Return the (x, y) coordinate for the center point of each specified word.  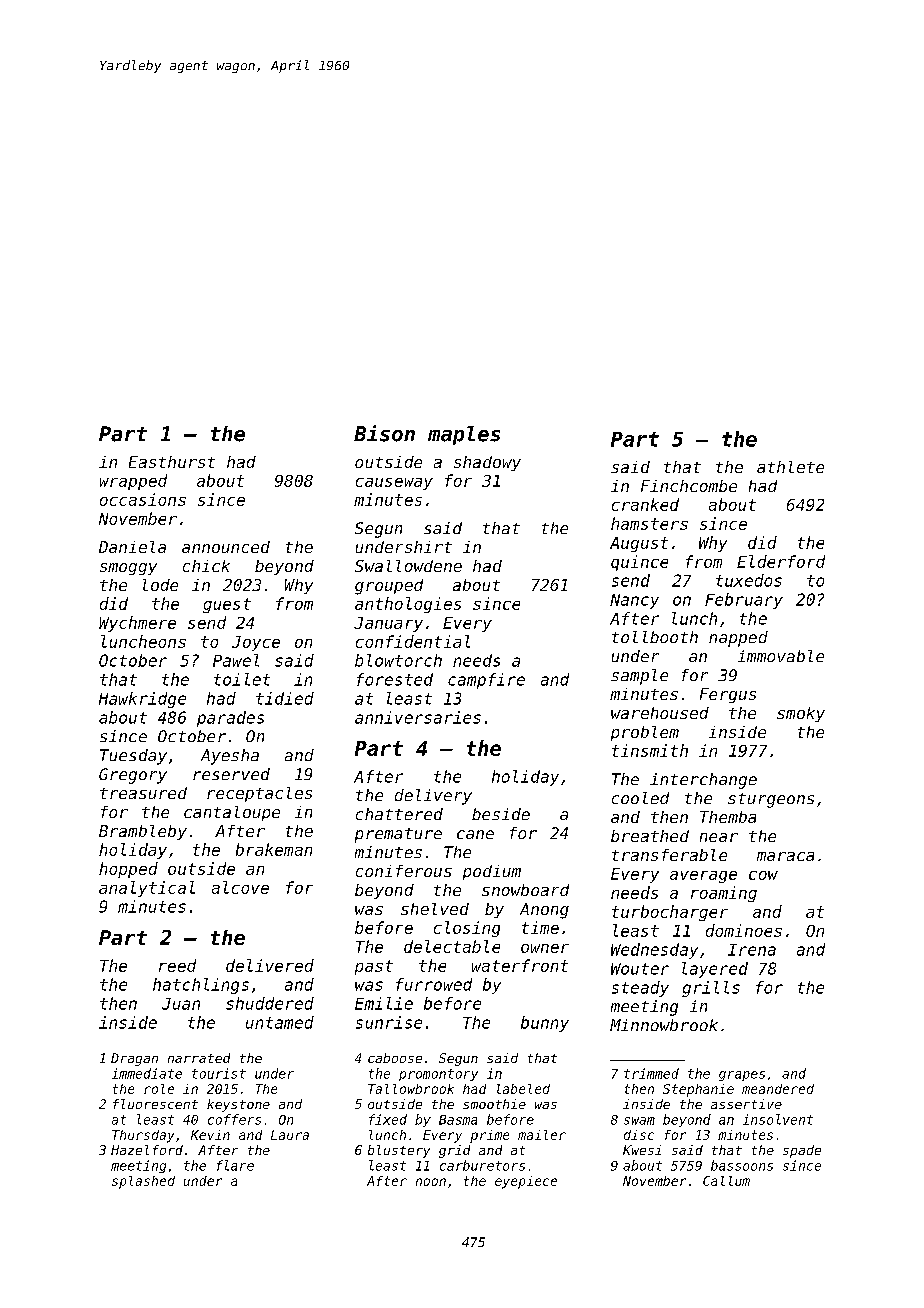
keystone (238, 1105)
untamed (280, 1022)
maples (464, 435)
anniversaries (418, 717)
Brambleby (143, 832)
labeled (523, 1089)
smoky (801, 714)
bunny (545, 1024)
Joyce (256, 643)
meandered (778, 1089)
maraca (785, 856)
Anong (544, 911)
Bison (384, 433)
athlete (790, 467)
